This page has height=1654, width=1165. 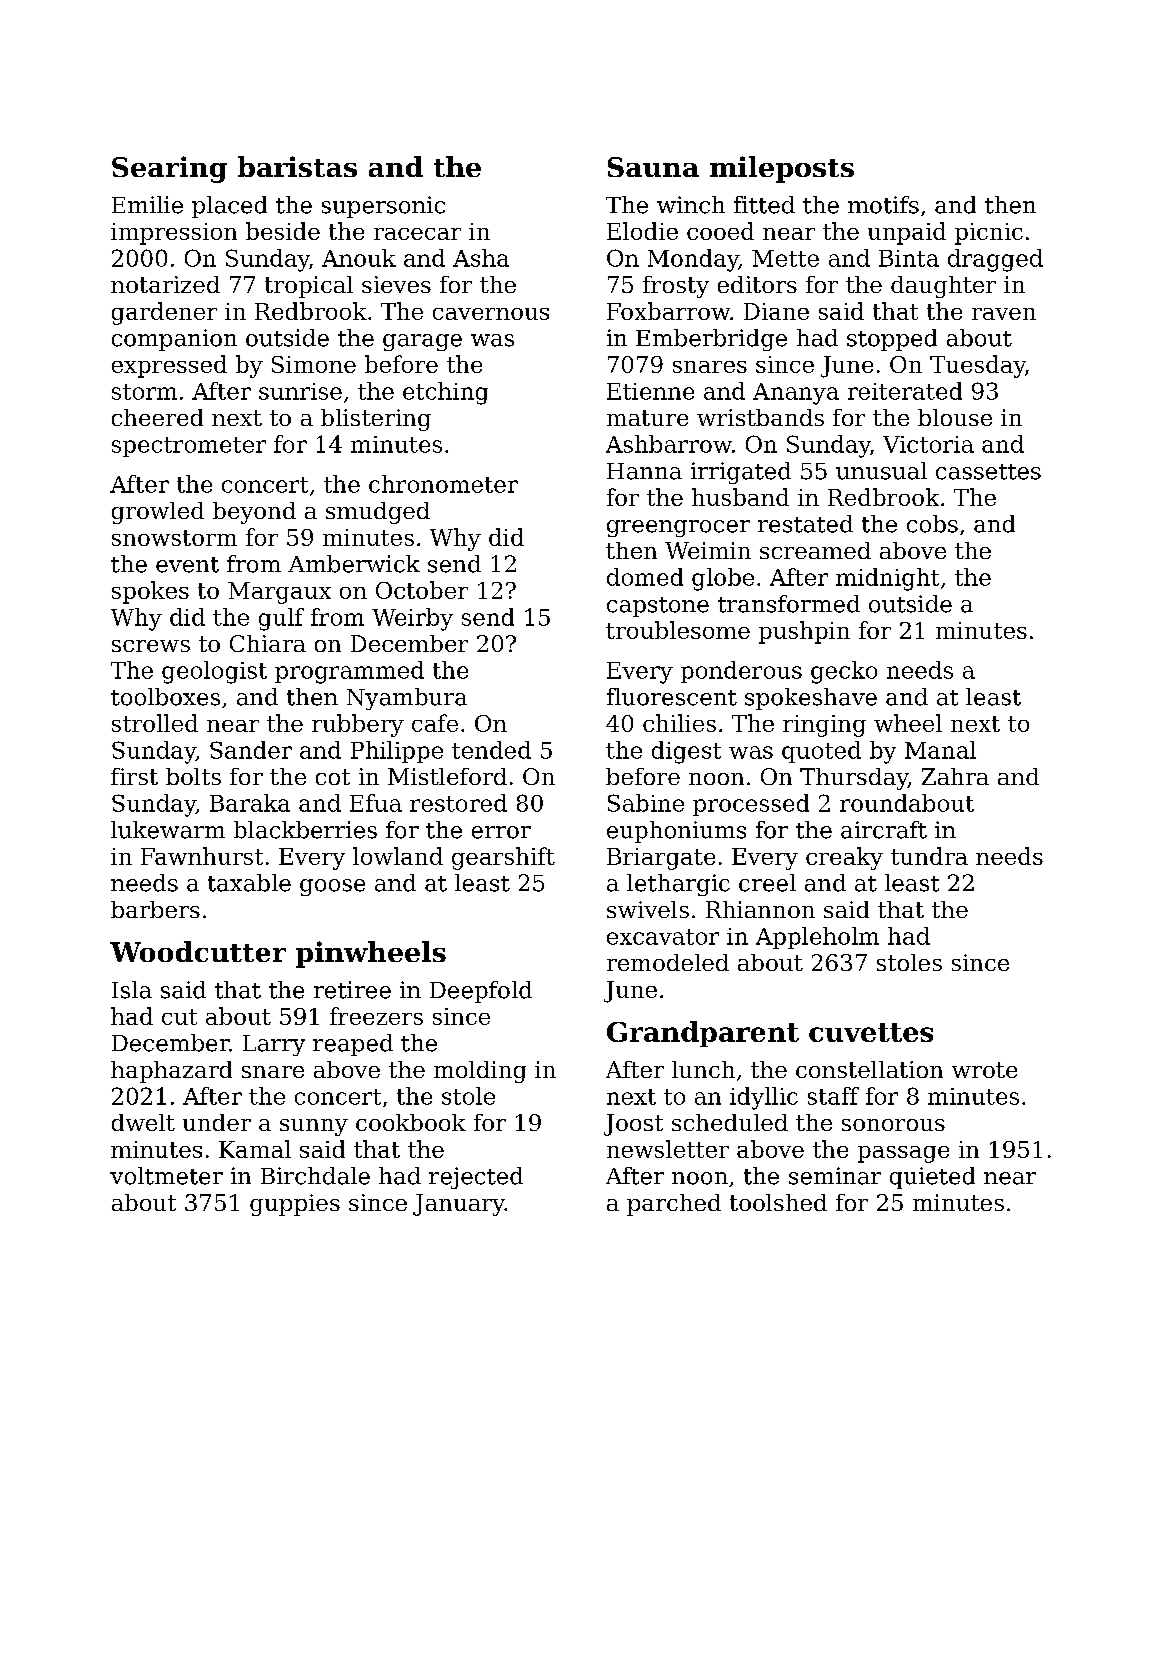 What do you see at coordinates (255, 1149) in the page?
I see `Kamal` at bounding box center [255, 1149].
